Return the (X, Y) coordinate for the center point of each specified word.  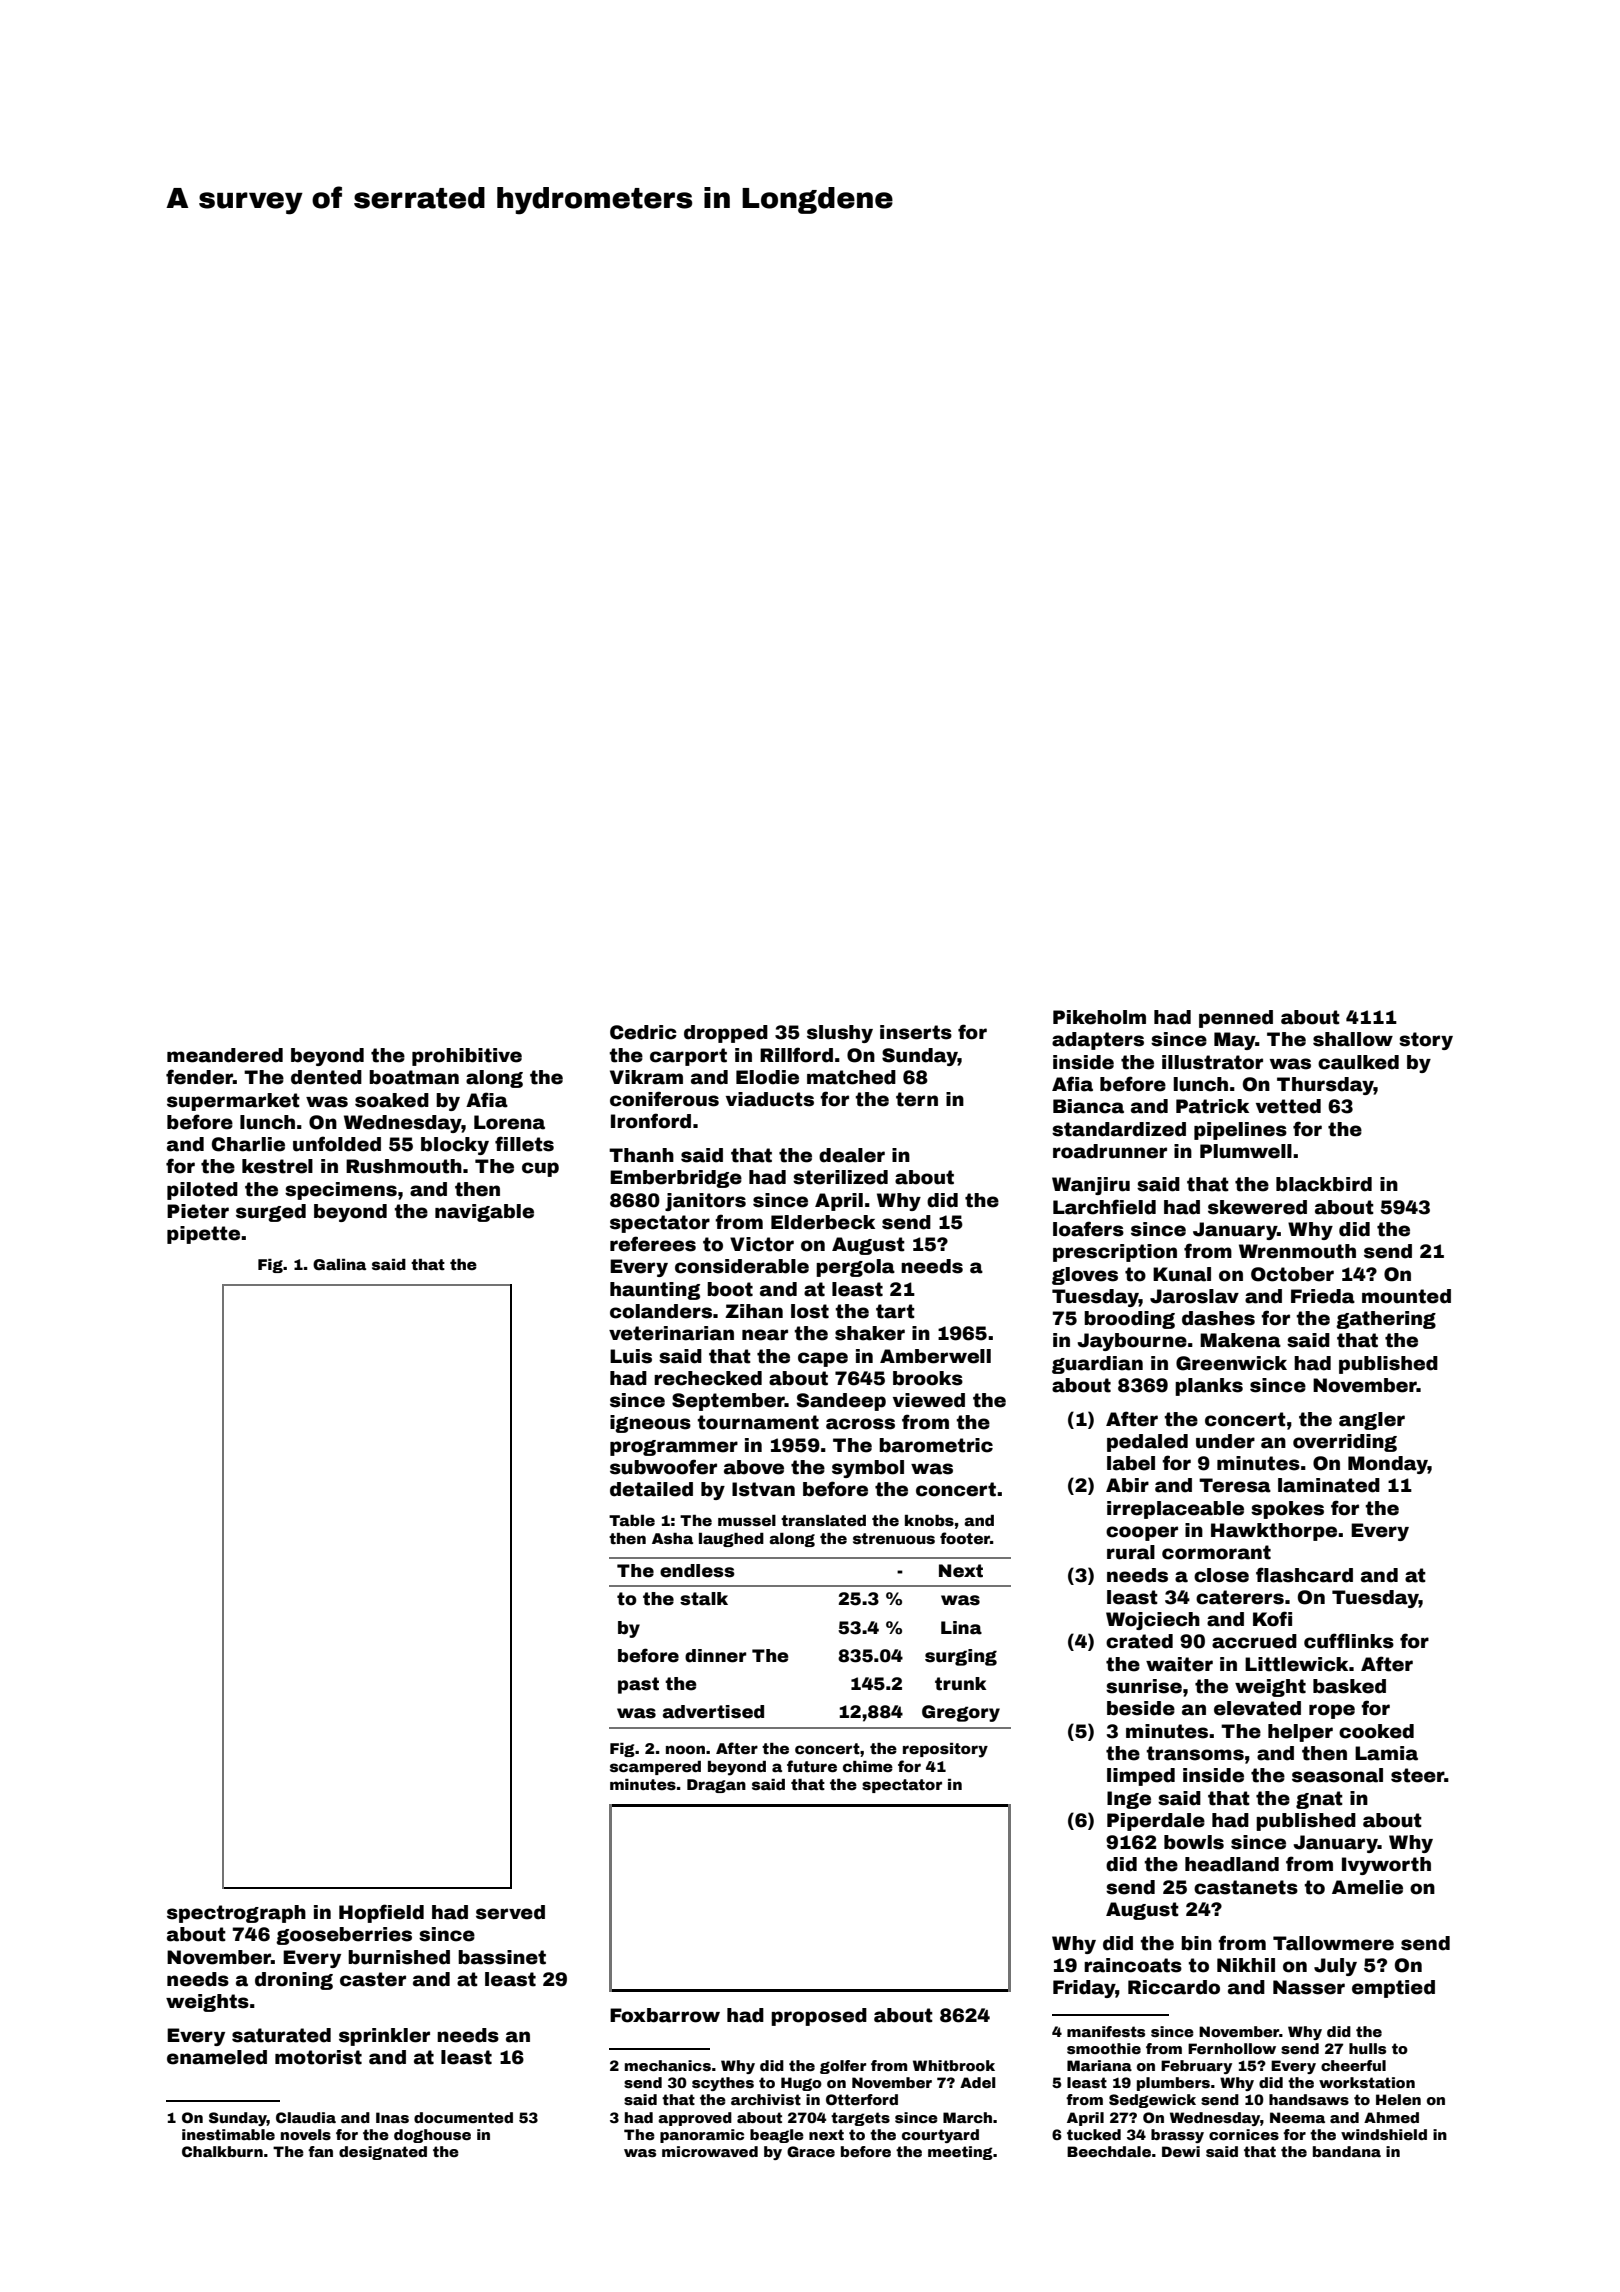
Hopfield (381, 1913)
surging (961, 1657)
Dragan (716, 1786)
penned (1236, 1019)
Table (632, 1520)
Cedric (643, 1032)
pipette (203, 1235)
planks (1209, 1387)
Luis (631, 1356)
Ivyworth (1386, 1866)
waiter (1179, 1664)
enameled (217, 2057)
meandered (225, 1055)
